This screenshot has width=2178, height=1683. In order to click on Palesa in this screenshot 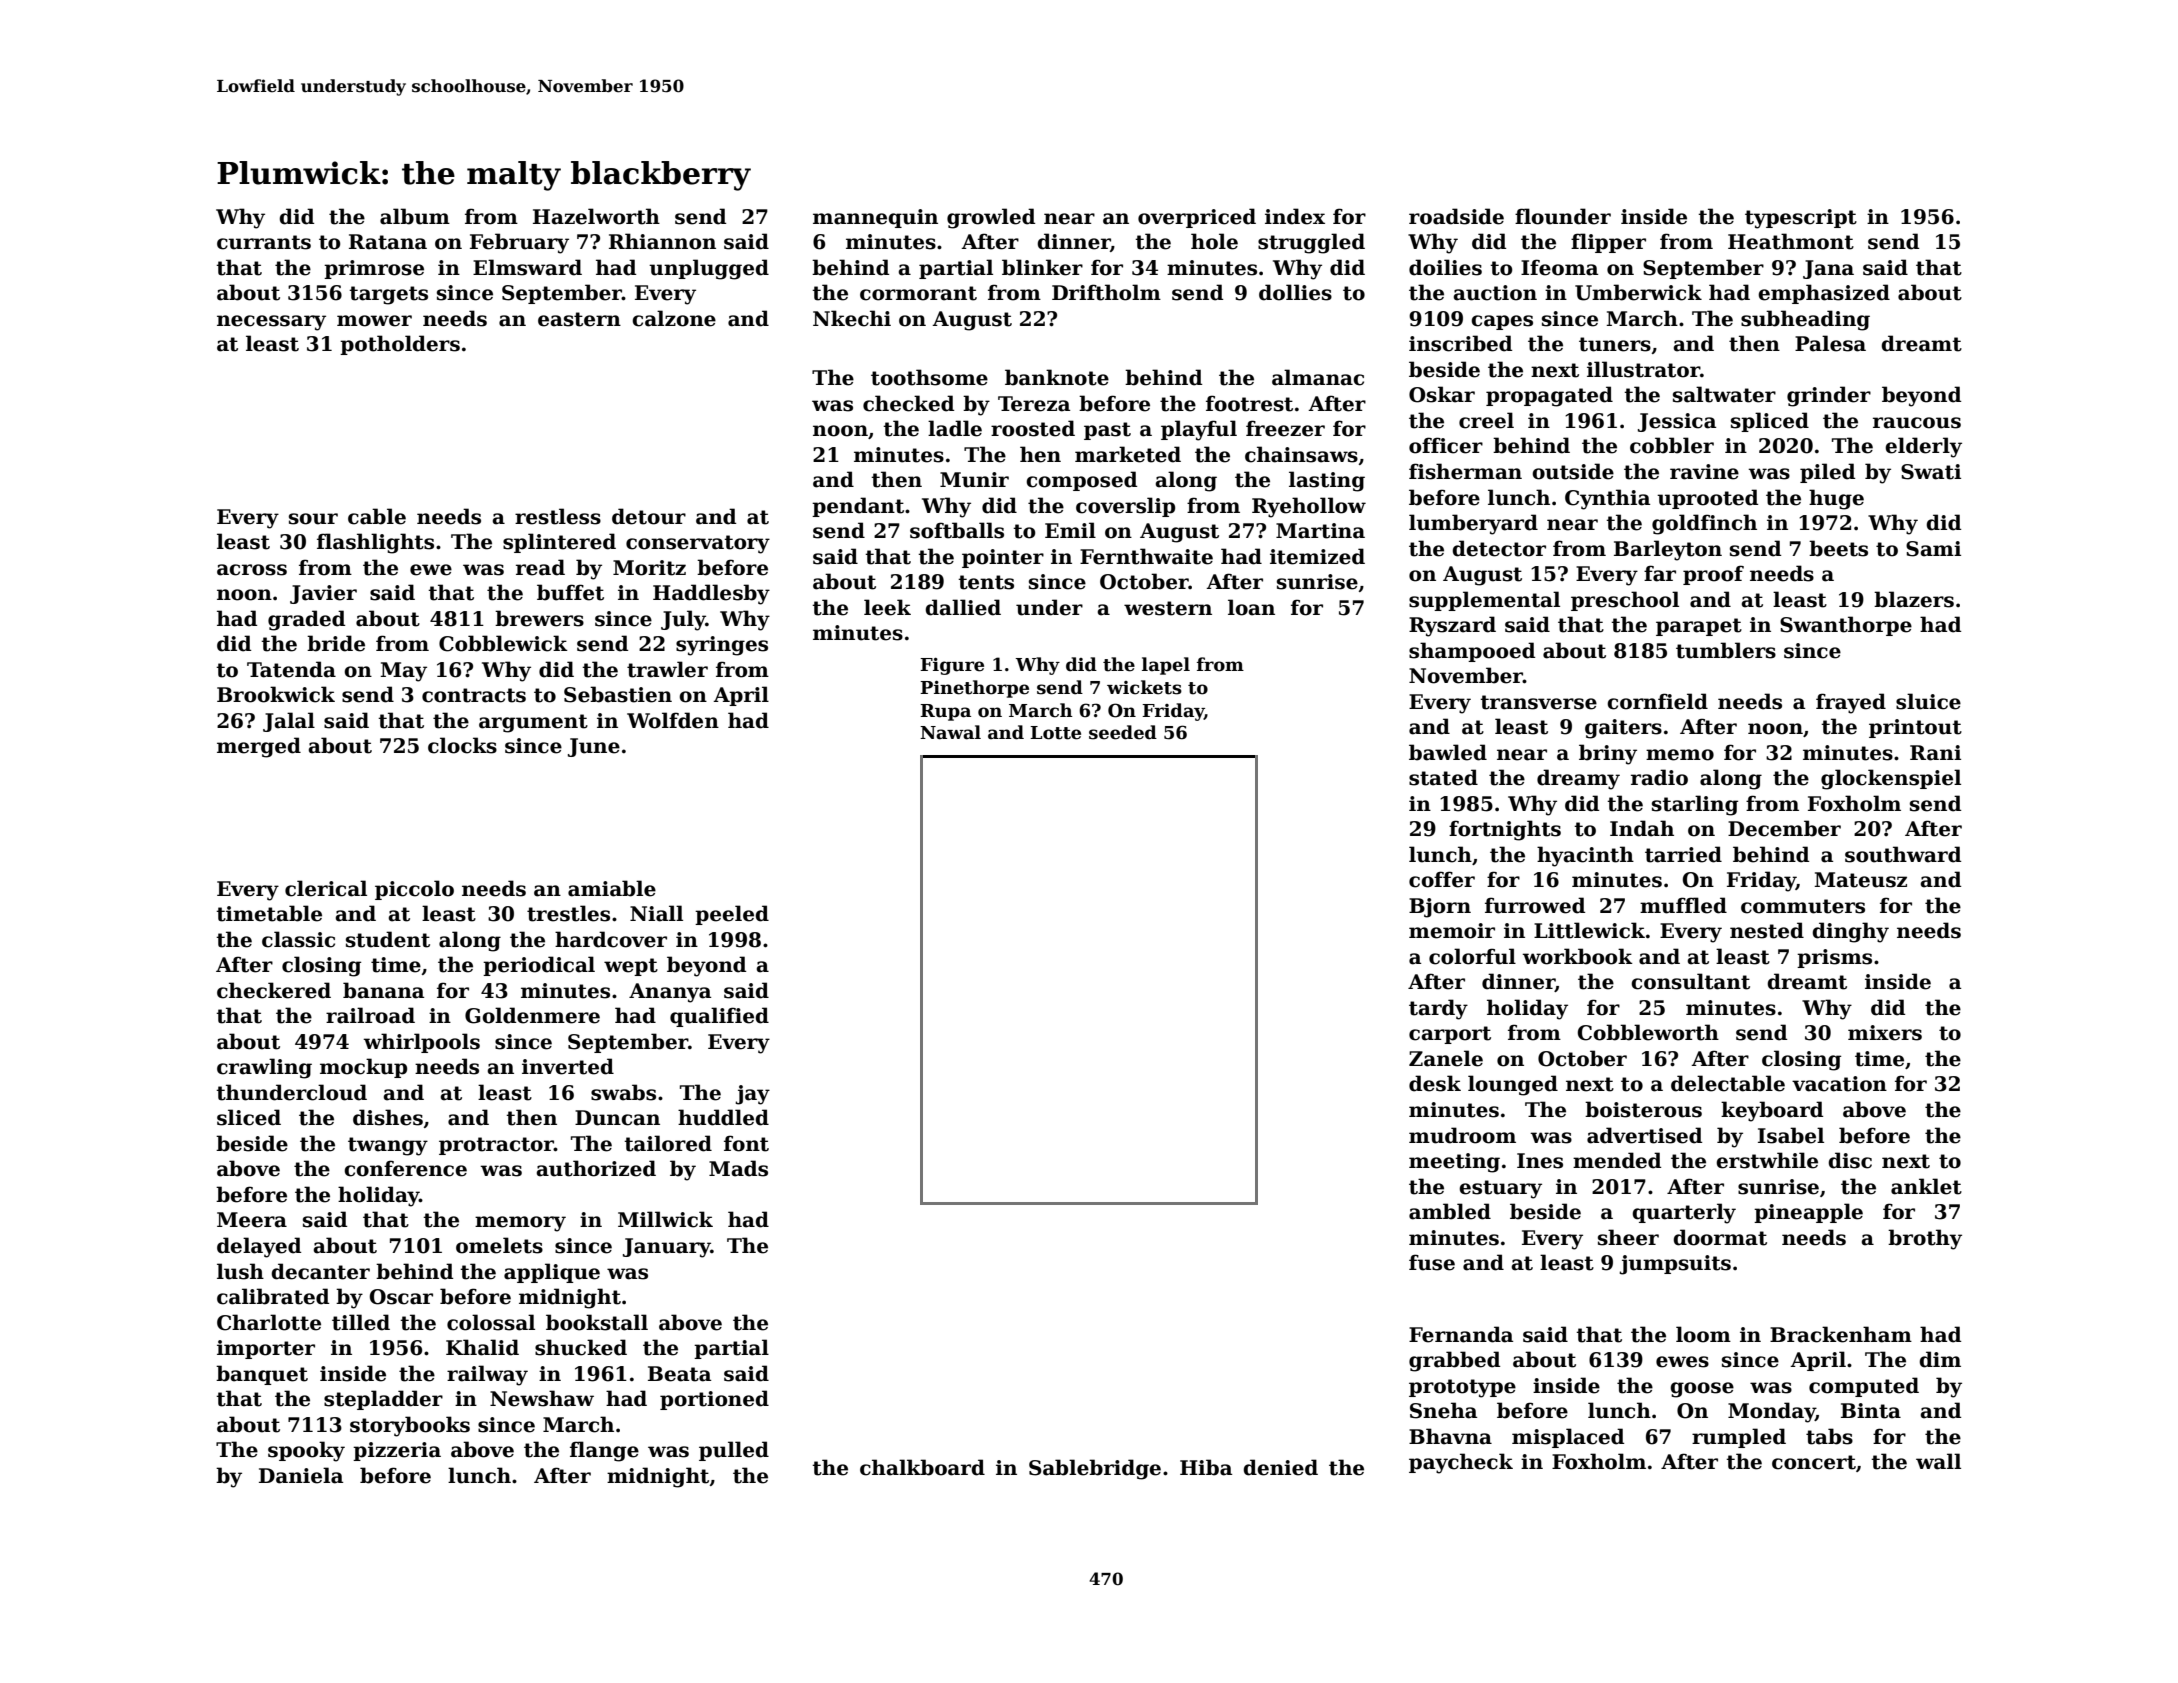, I will do `click(1830, 343)`.
